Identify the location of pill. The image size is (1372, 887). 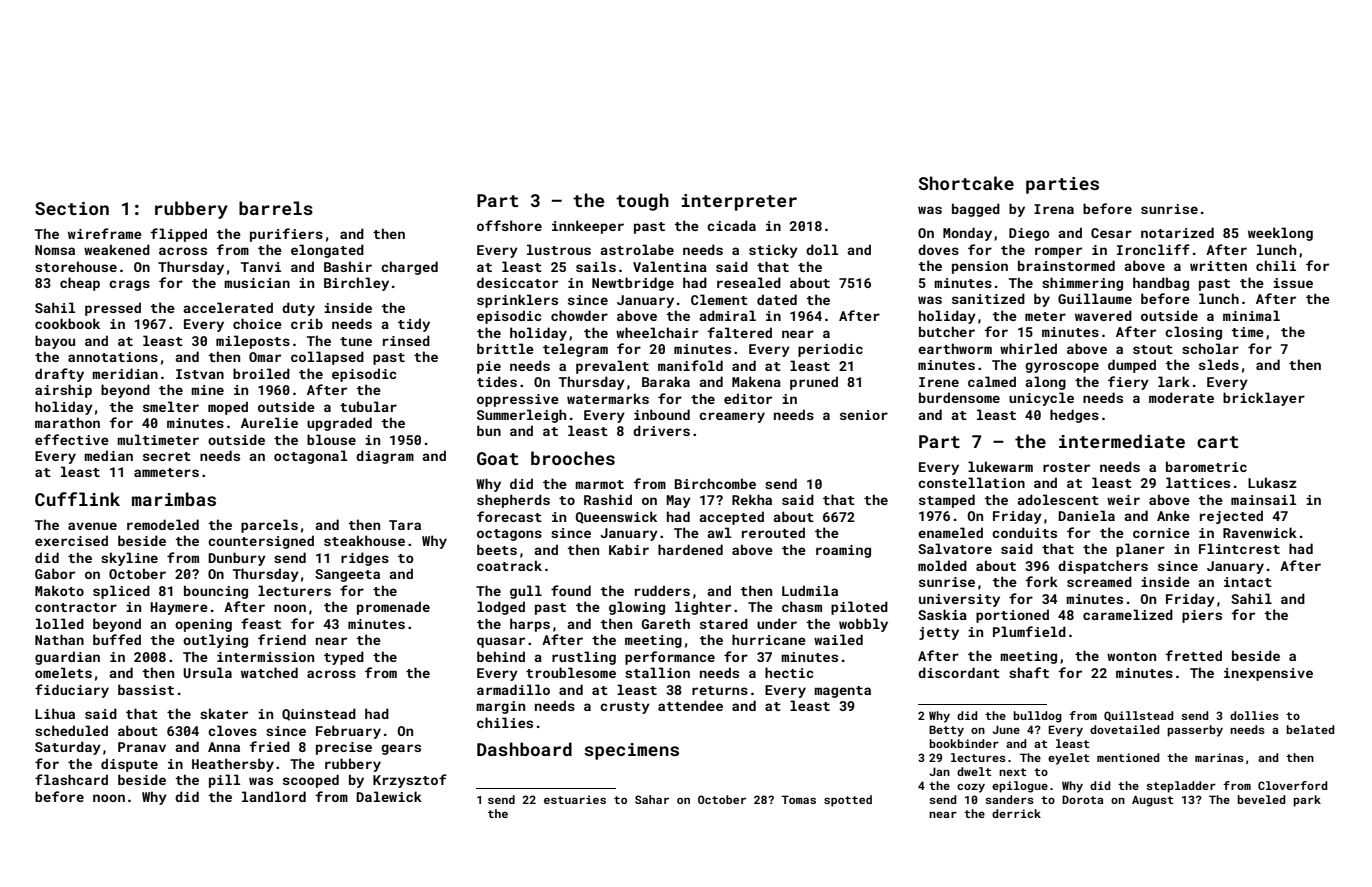
(224, 781).
